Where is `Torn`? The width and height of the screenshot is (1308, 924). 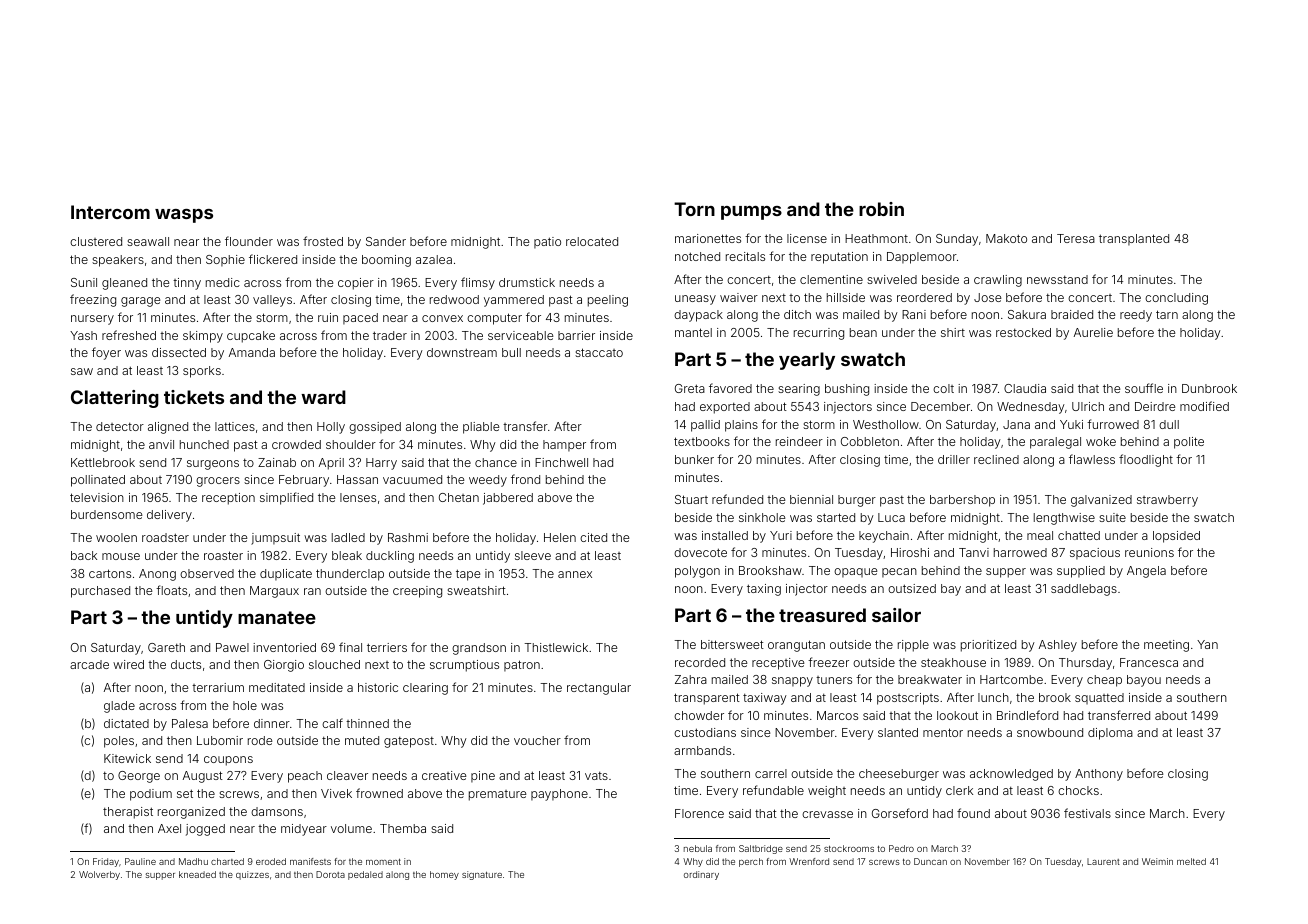 Torn is located at coordinates (694, 209).
